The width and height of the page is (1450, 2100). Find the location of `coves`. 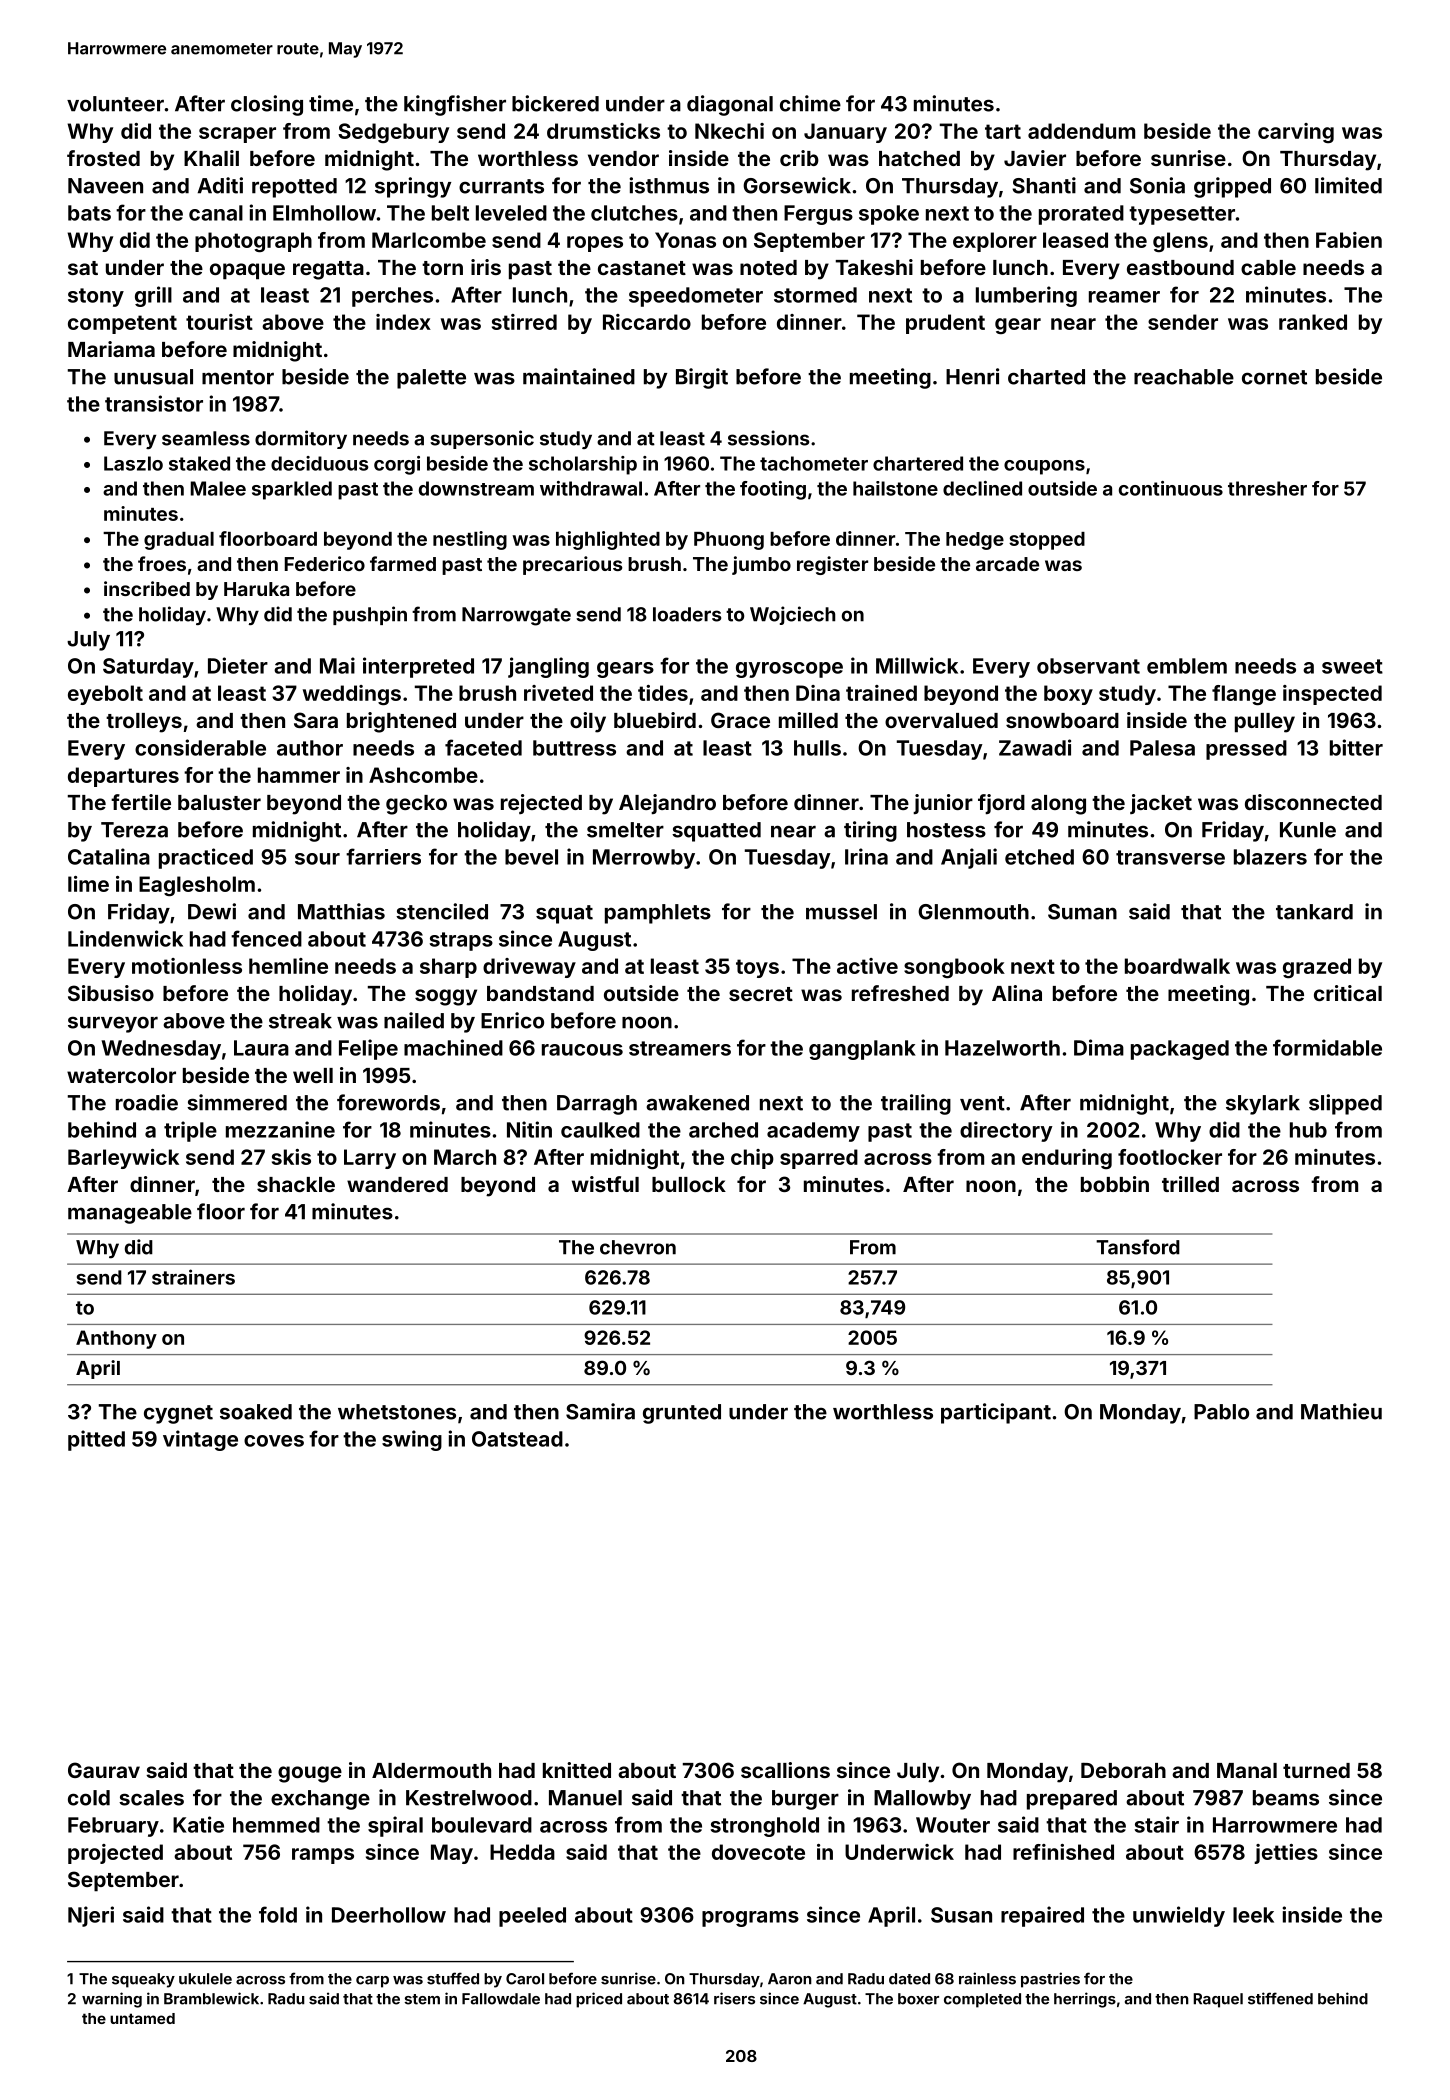

coves is located at coordinates (274, 1441).
